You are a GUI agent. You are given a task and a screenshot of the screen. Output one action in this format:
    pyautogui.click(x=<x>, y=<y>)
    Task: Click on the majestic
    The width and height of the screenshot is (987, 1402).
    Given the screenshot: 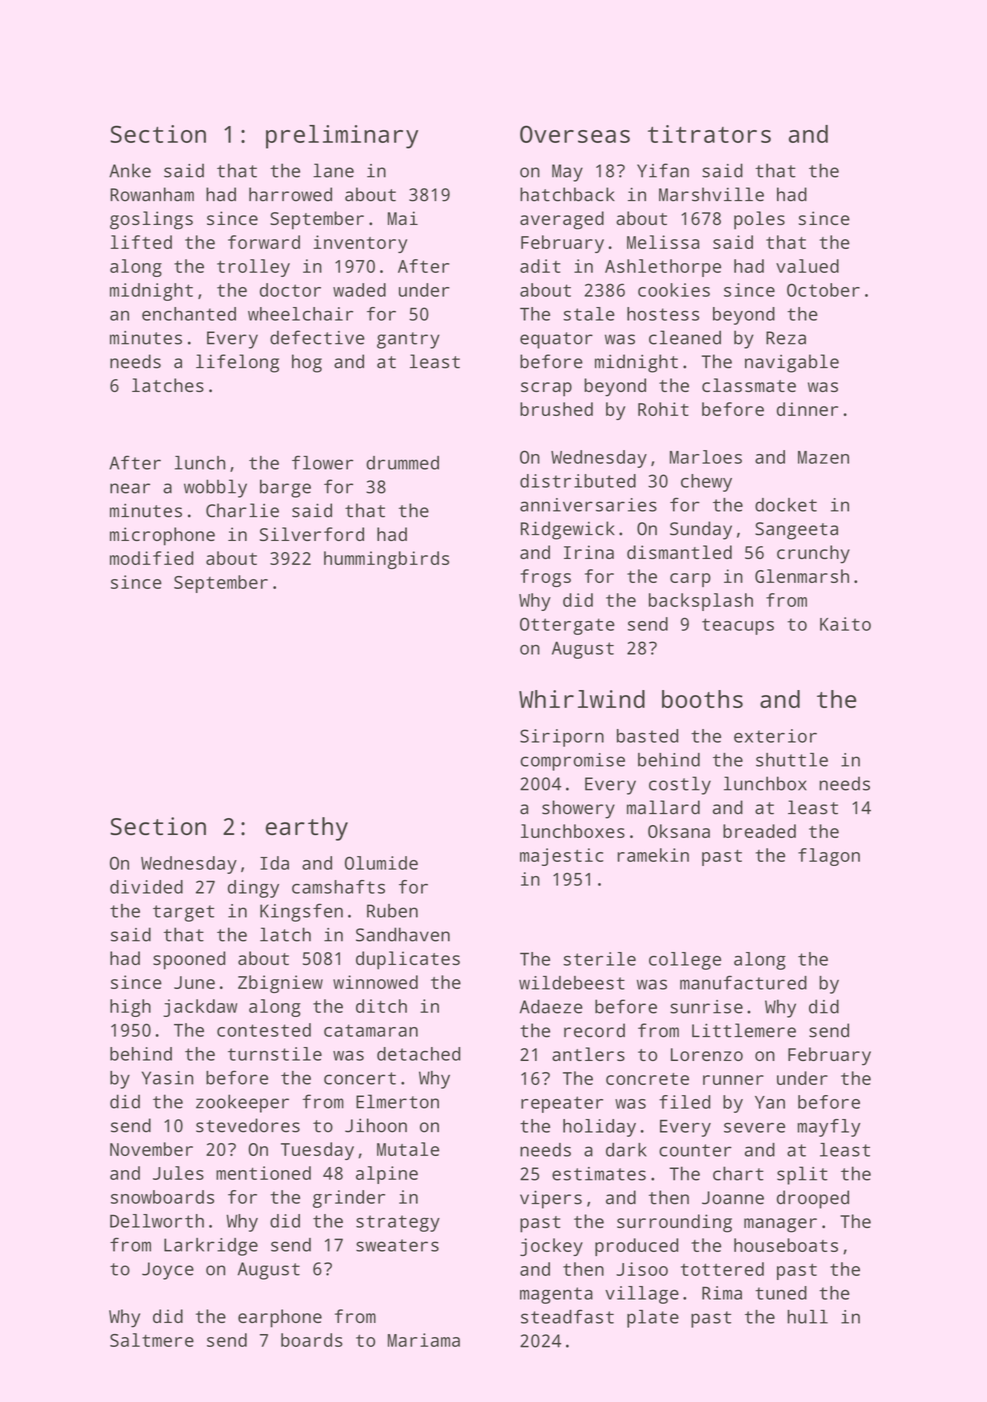 What is the action you would take?
    pyautogui.click(x=561, y=857)
